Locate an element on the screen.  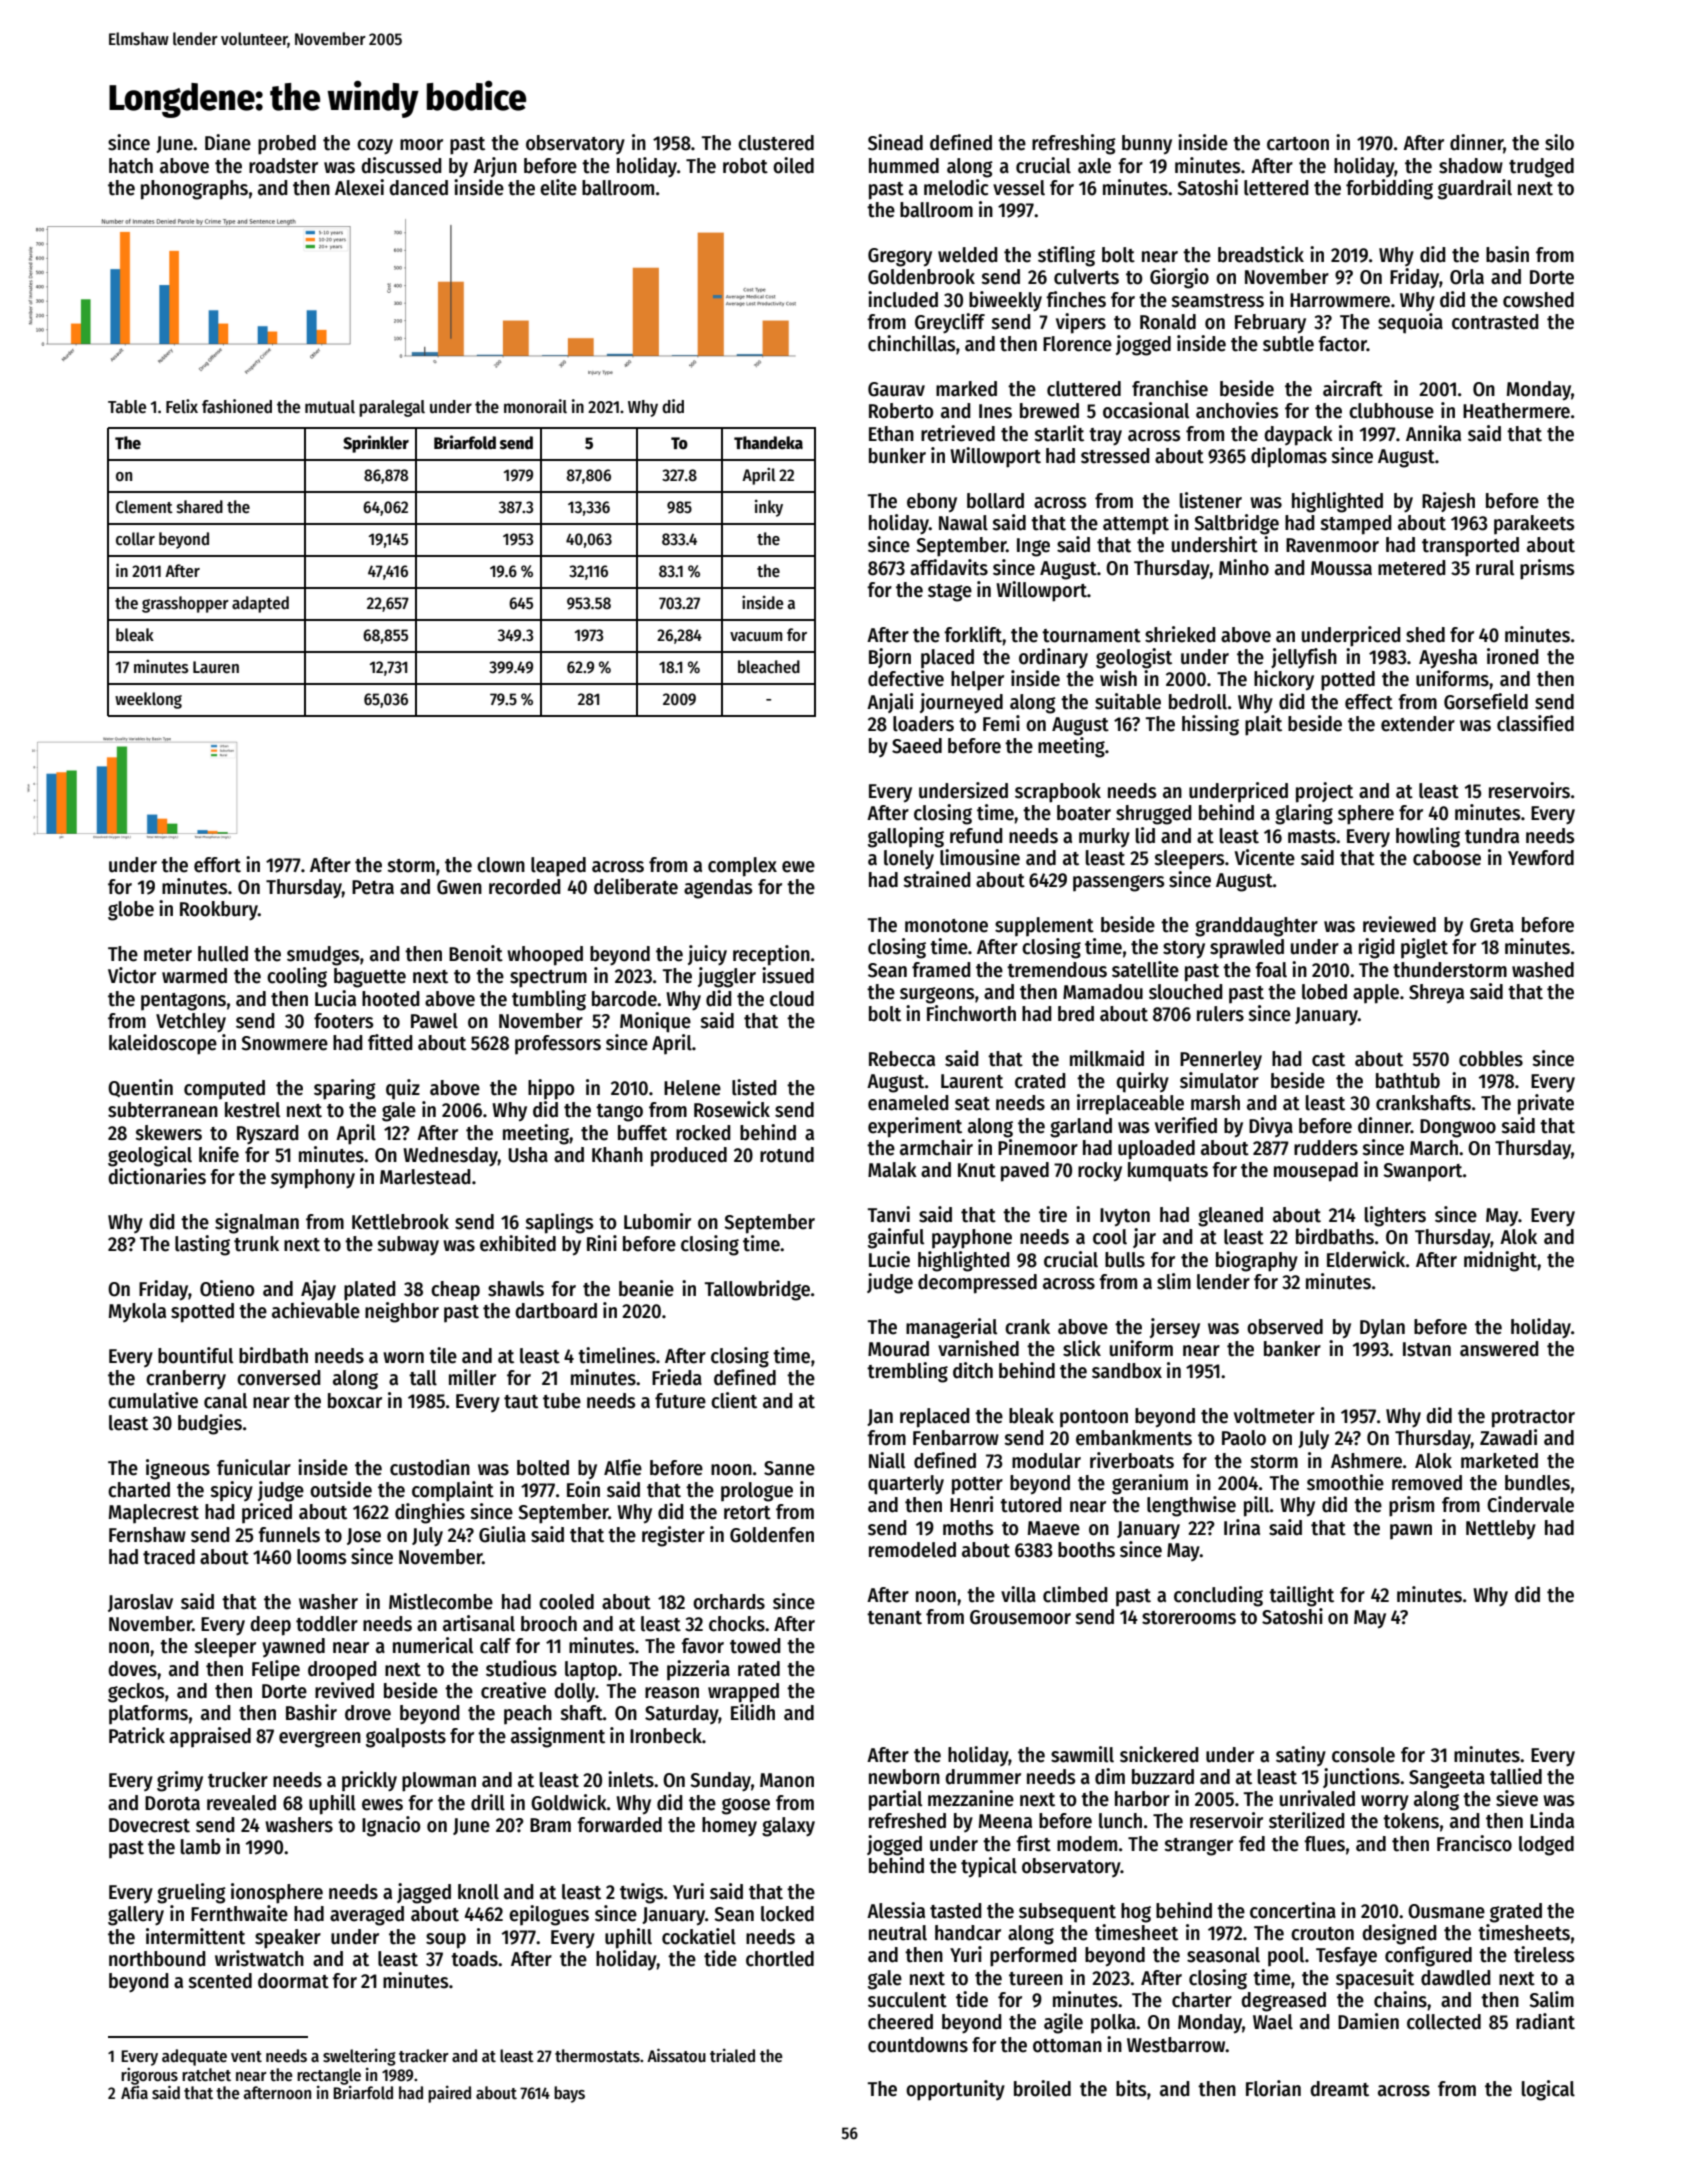
decompressed is located at coordinates (977, 1284).
